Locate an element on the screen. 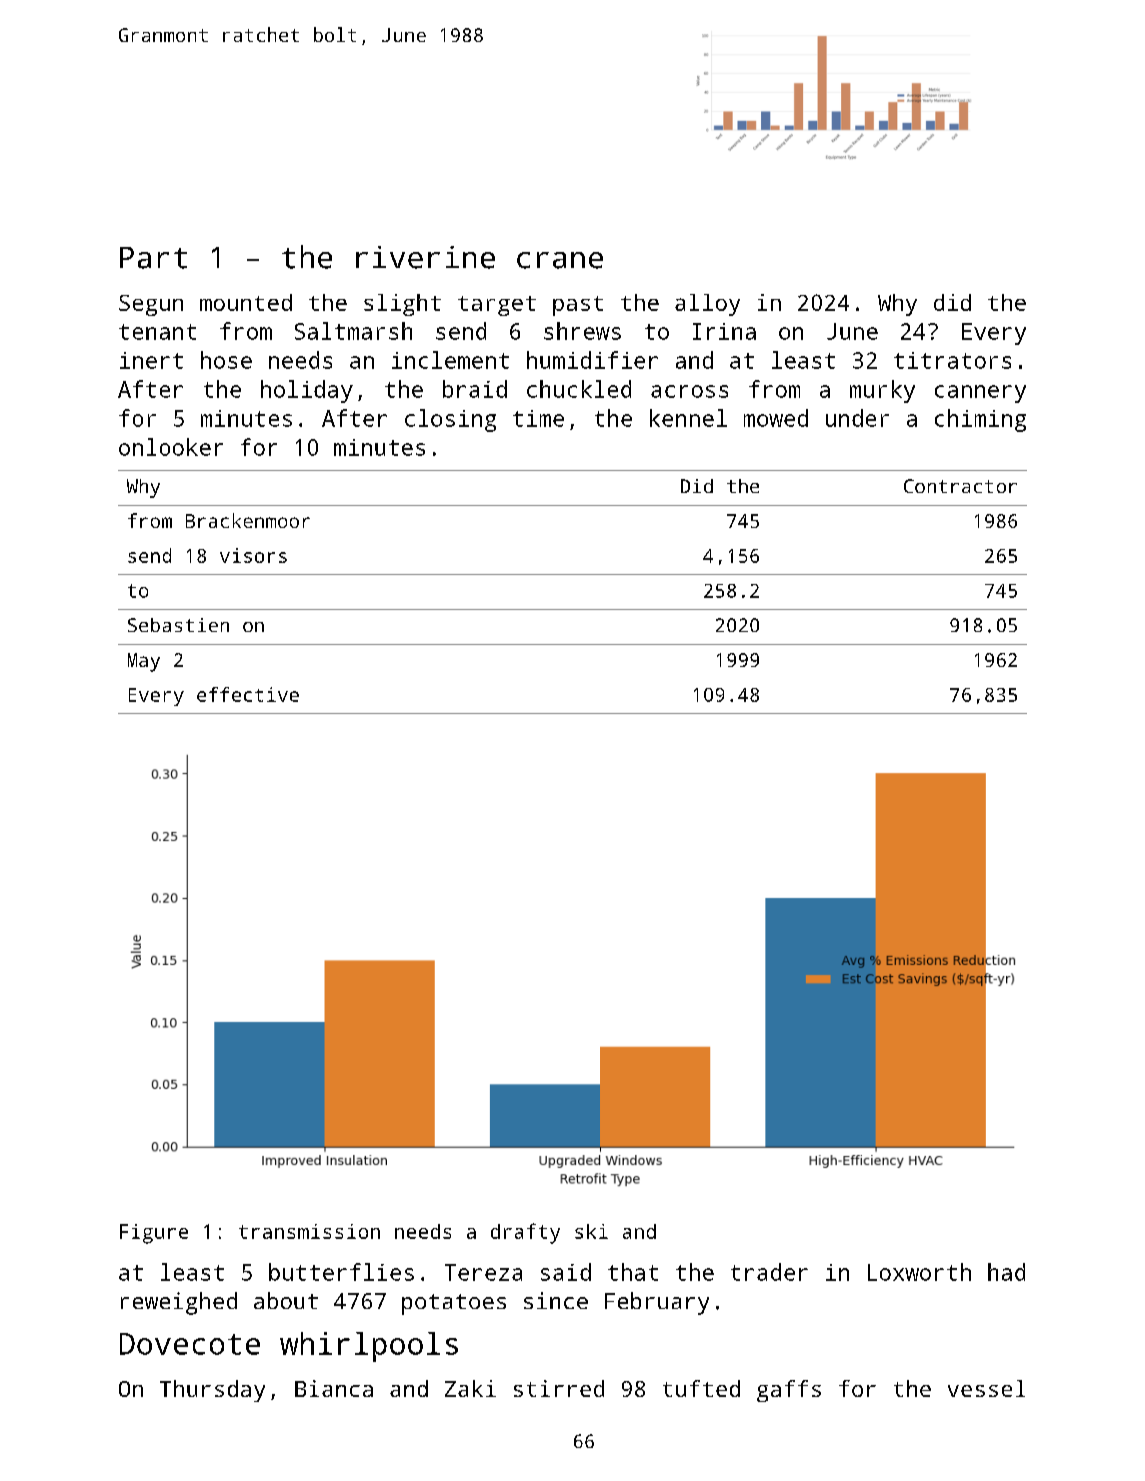  Sebastien is located at coordinates (178, 625).
